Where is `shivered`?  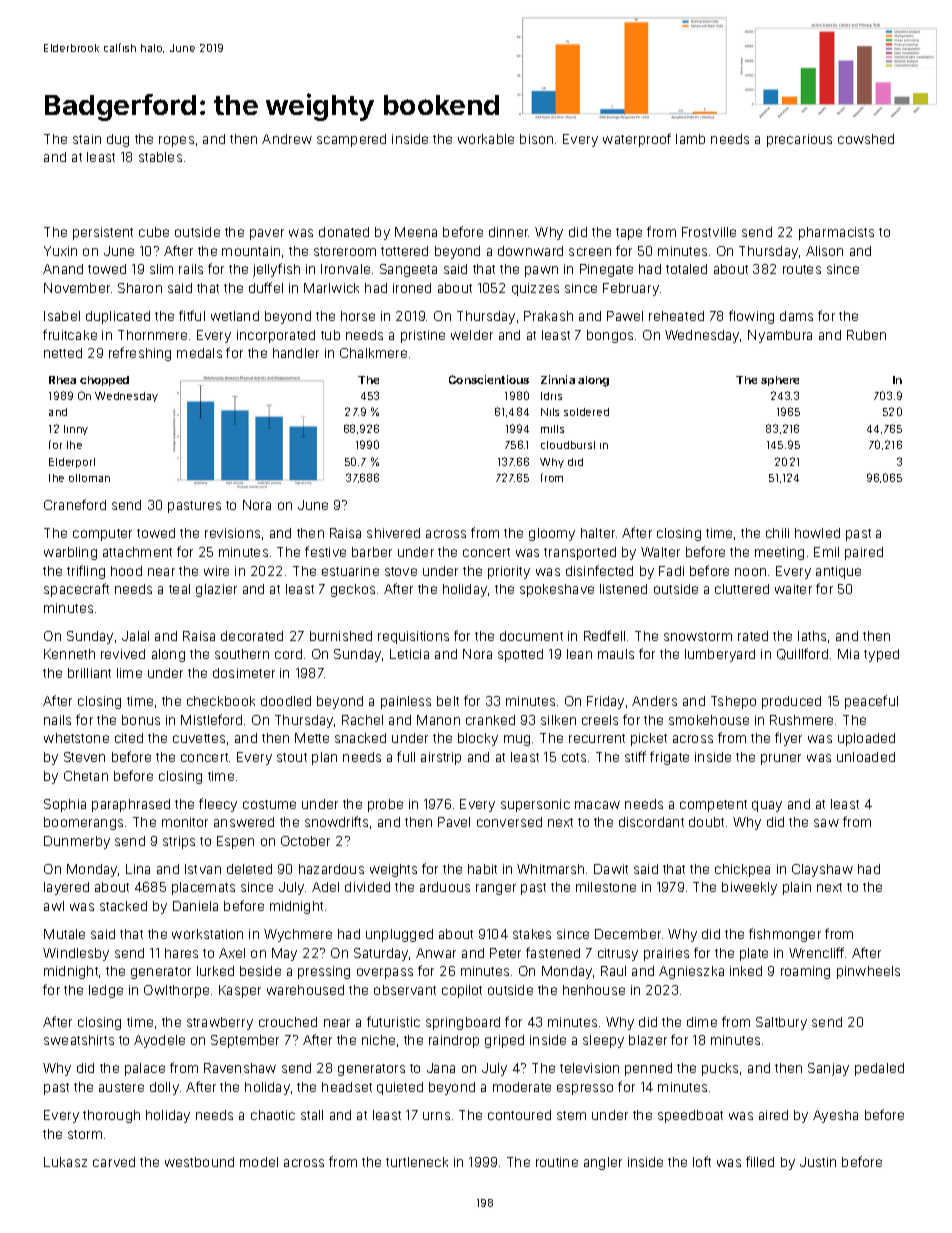 shivered is located at coordinates (393, 533).
